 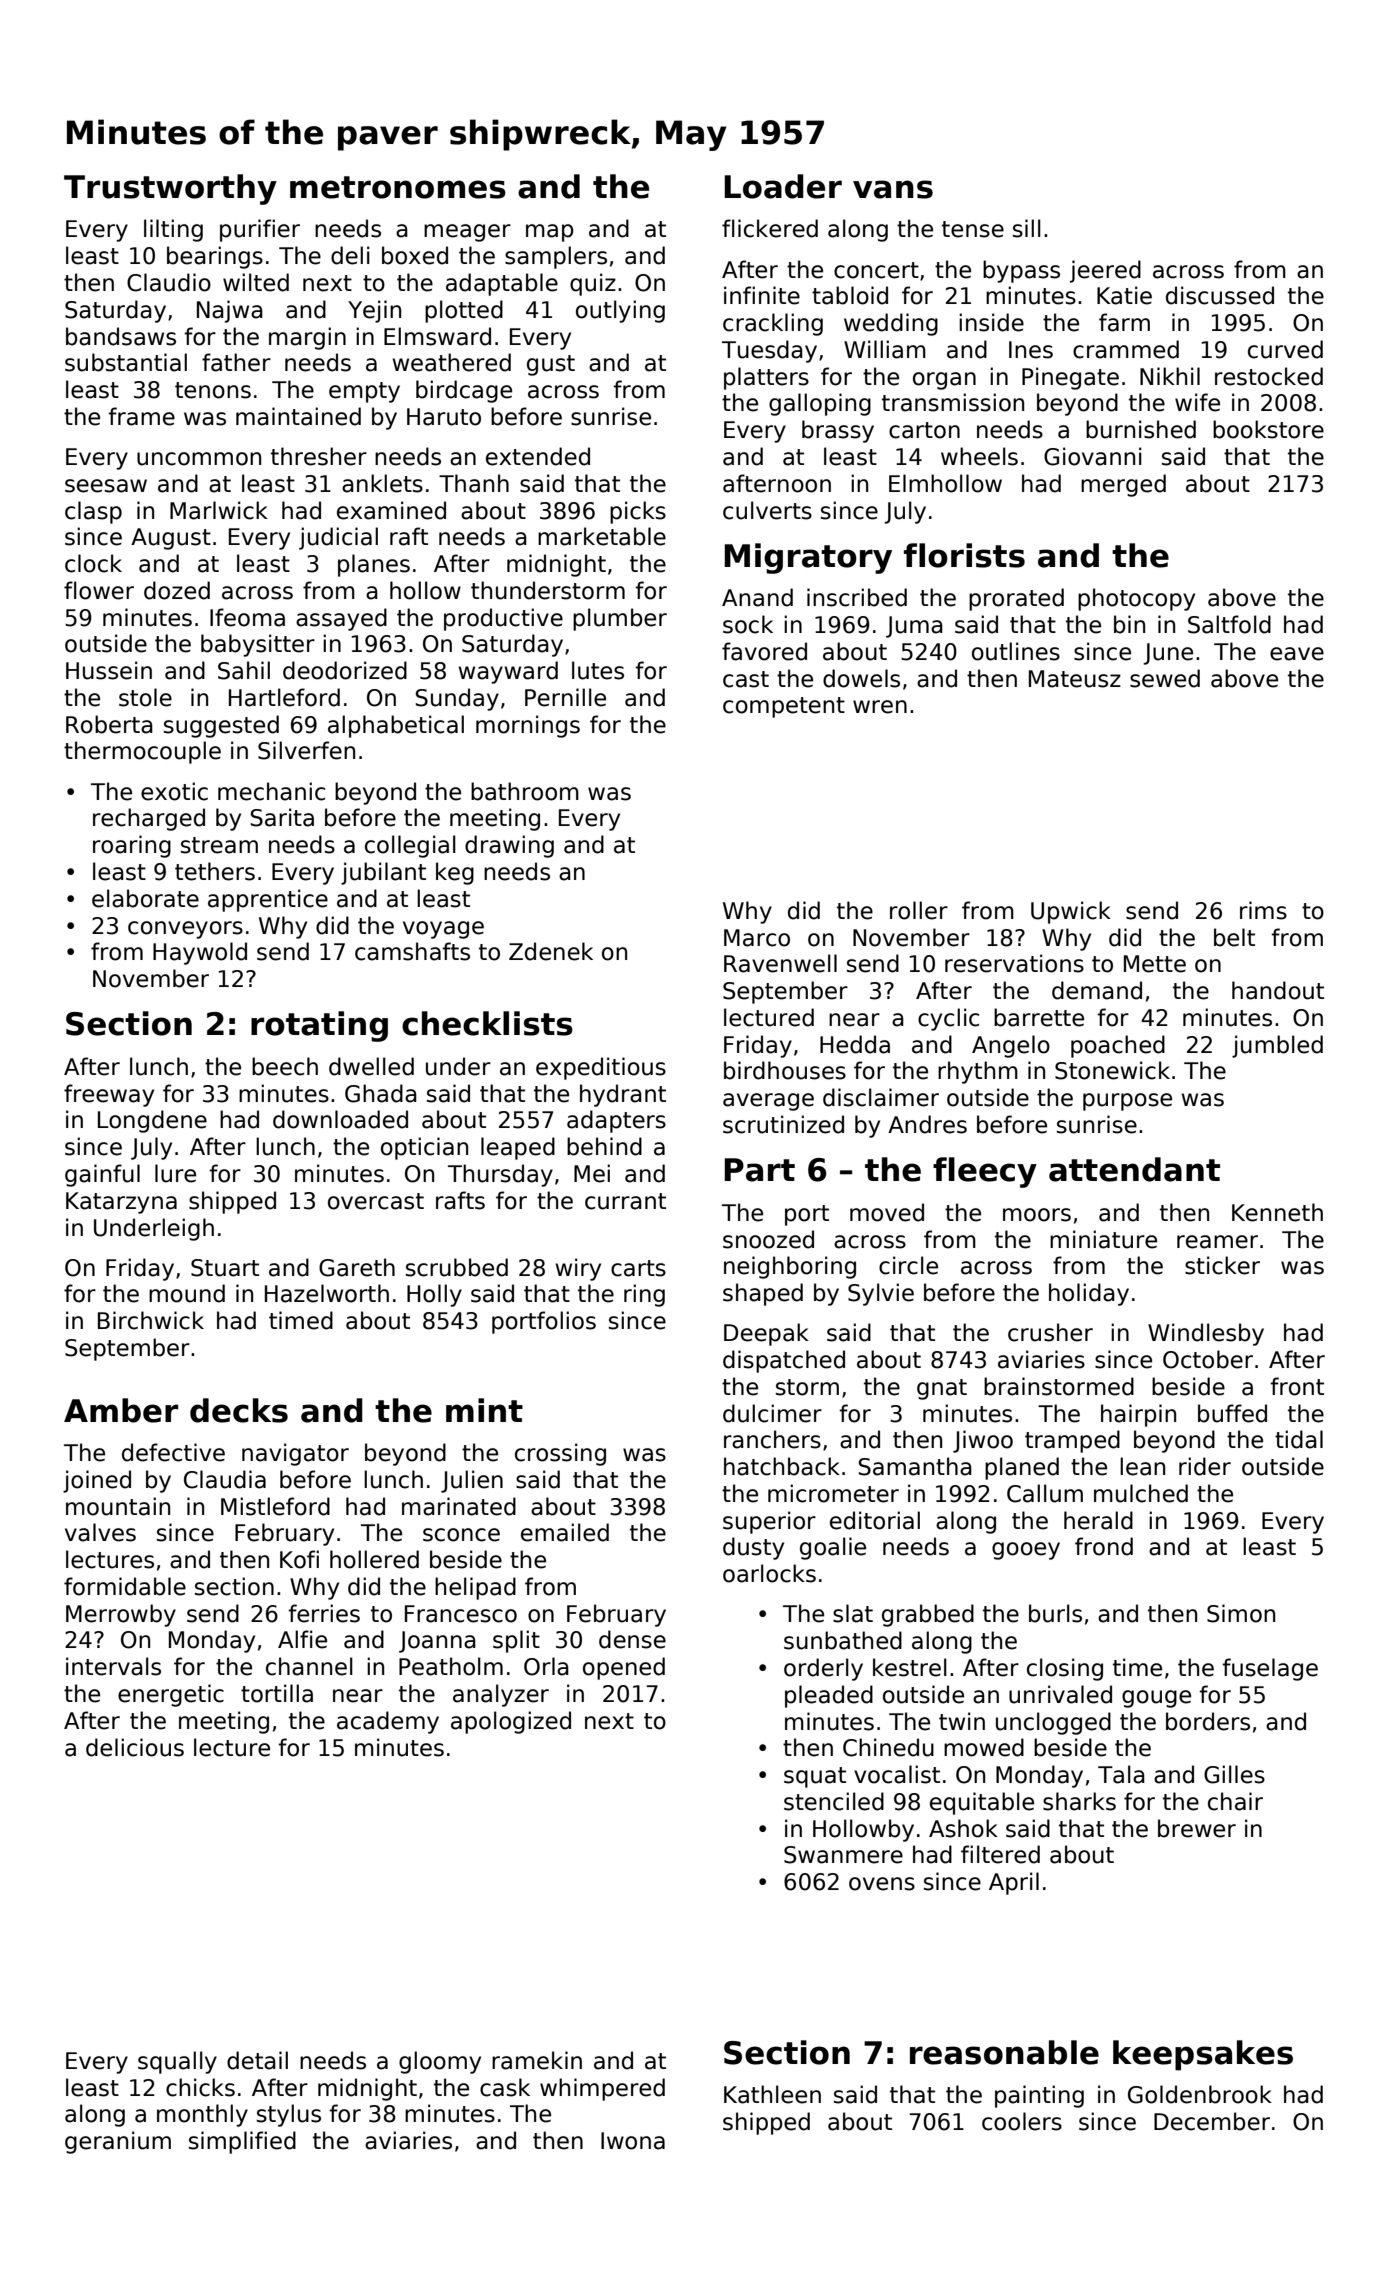 What do you see at coordinates (1123, 485) in the document?
I see `merged` at bounding box center [1123, 485].
